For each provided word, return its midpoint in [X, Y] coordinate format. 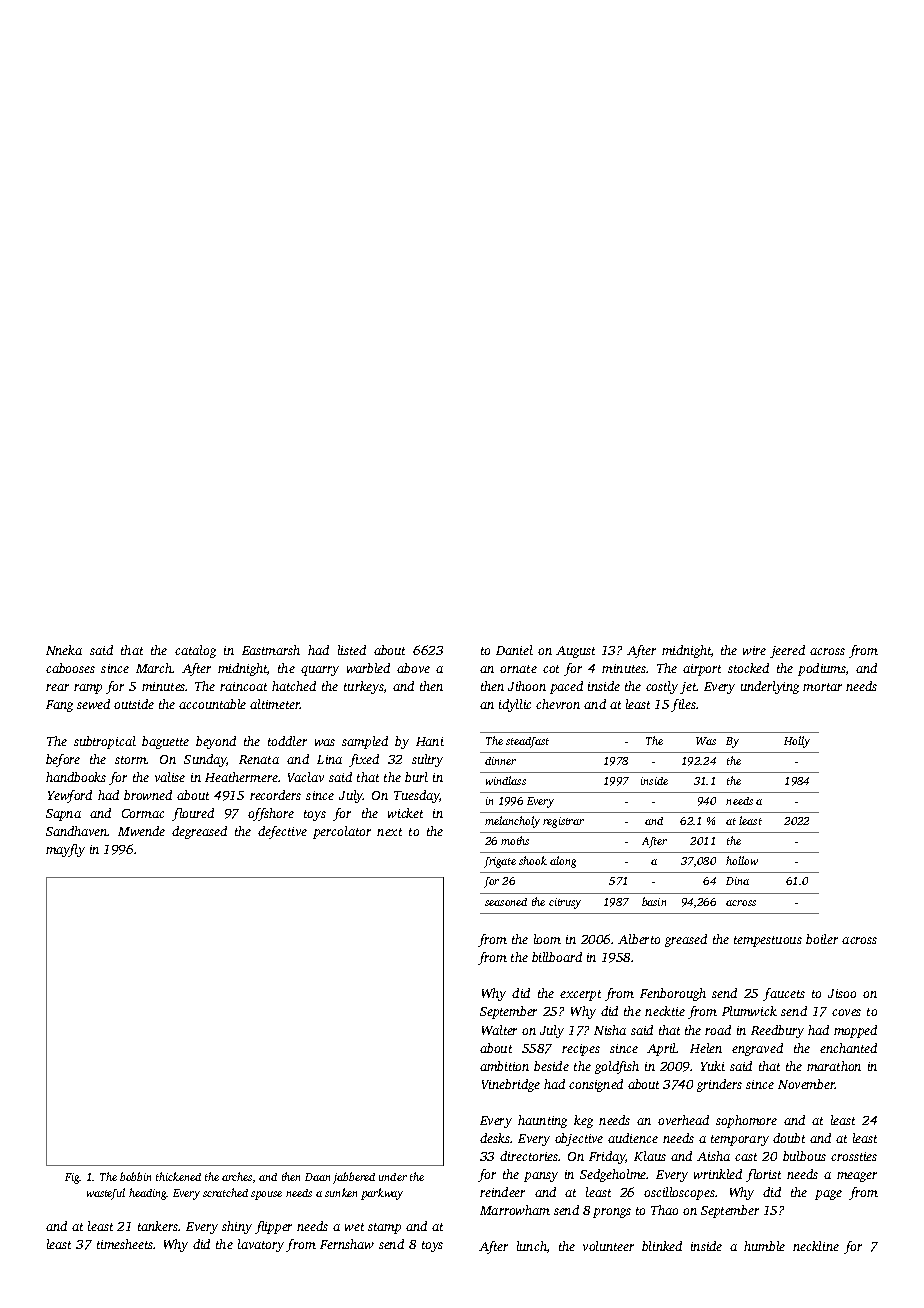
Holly [797, 742]
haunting [542, 1121]
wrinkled [718, 1174]
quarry [320, 671]
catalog [195, 651]
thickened [178, 1176]
